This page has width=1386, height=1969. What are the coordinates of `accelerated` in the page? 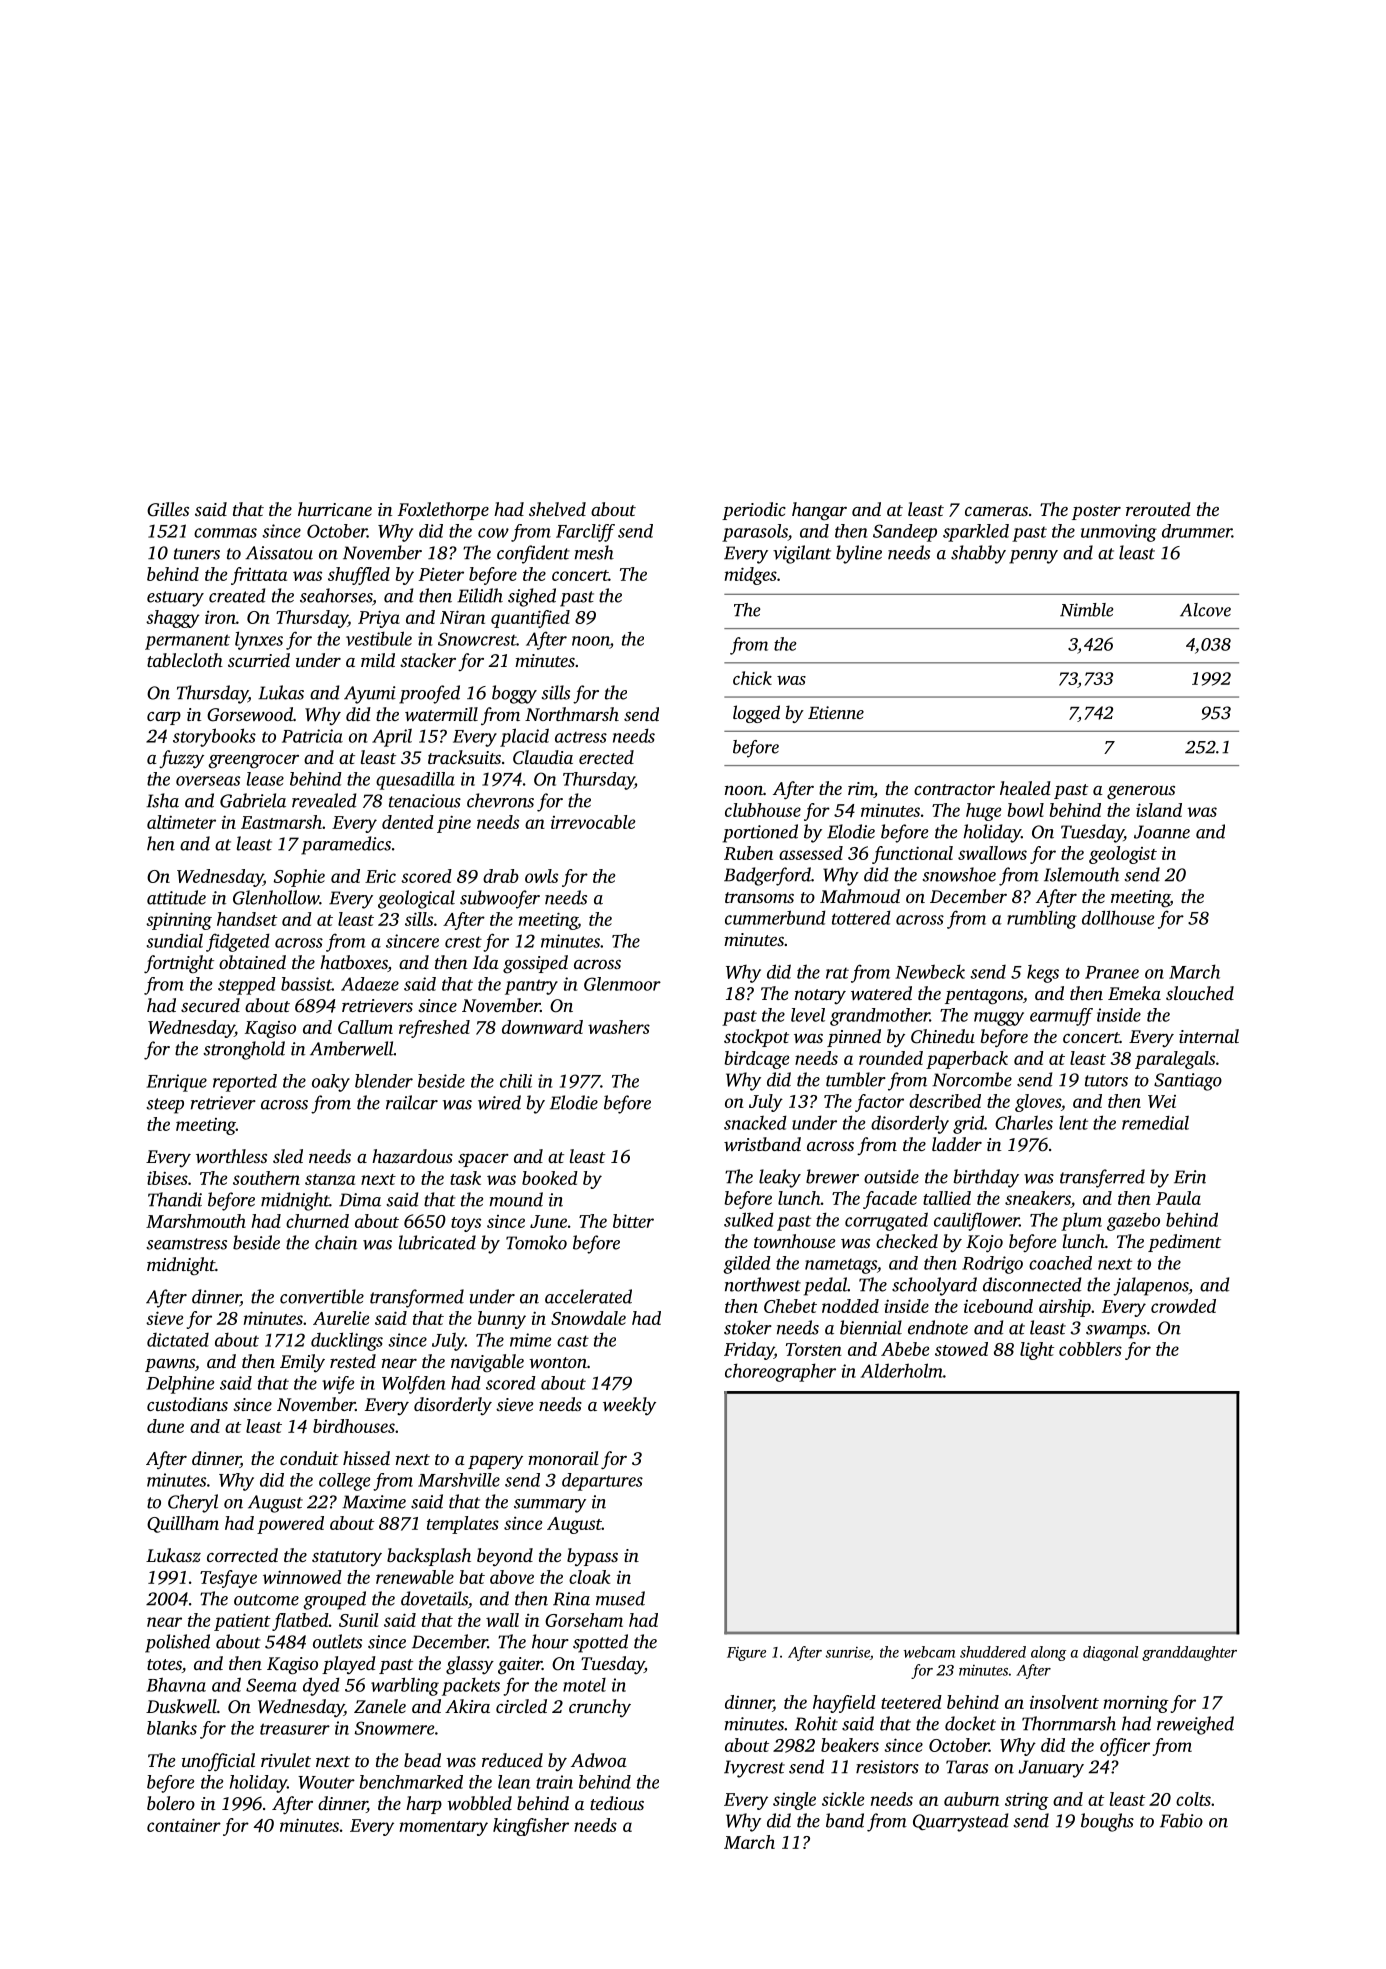 It's located at (588, 1296).
